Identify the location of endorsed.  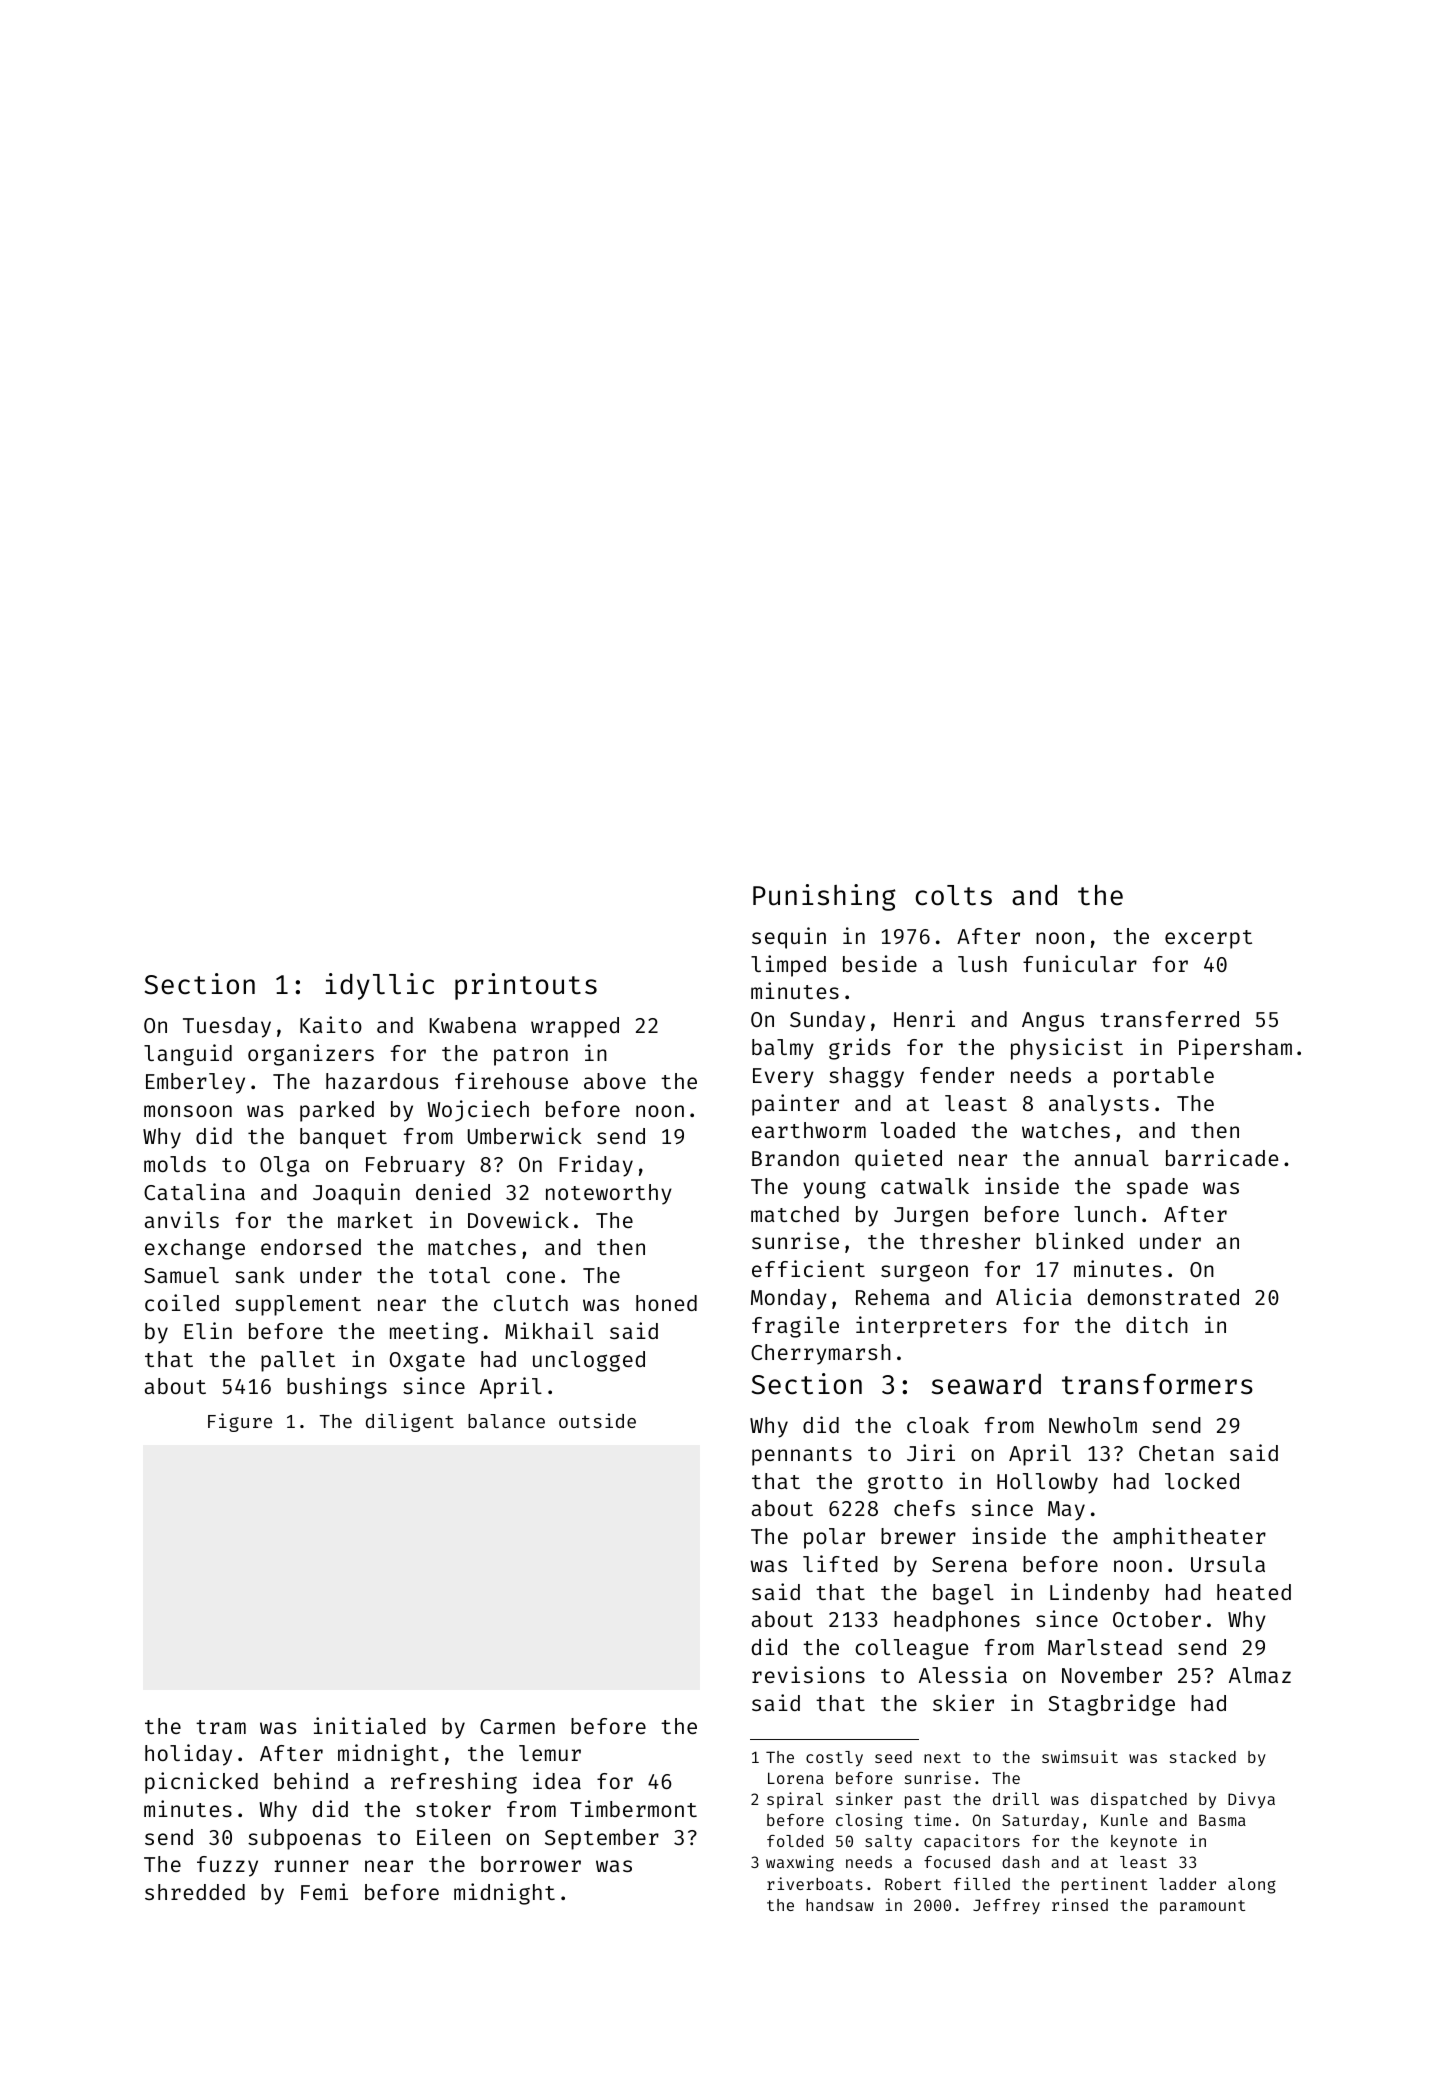
(311, 1247).
